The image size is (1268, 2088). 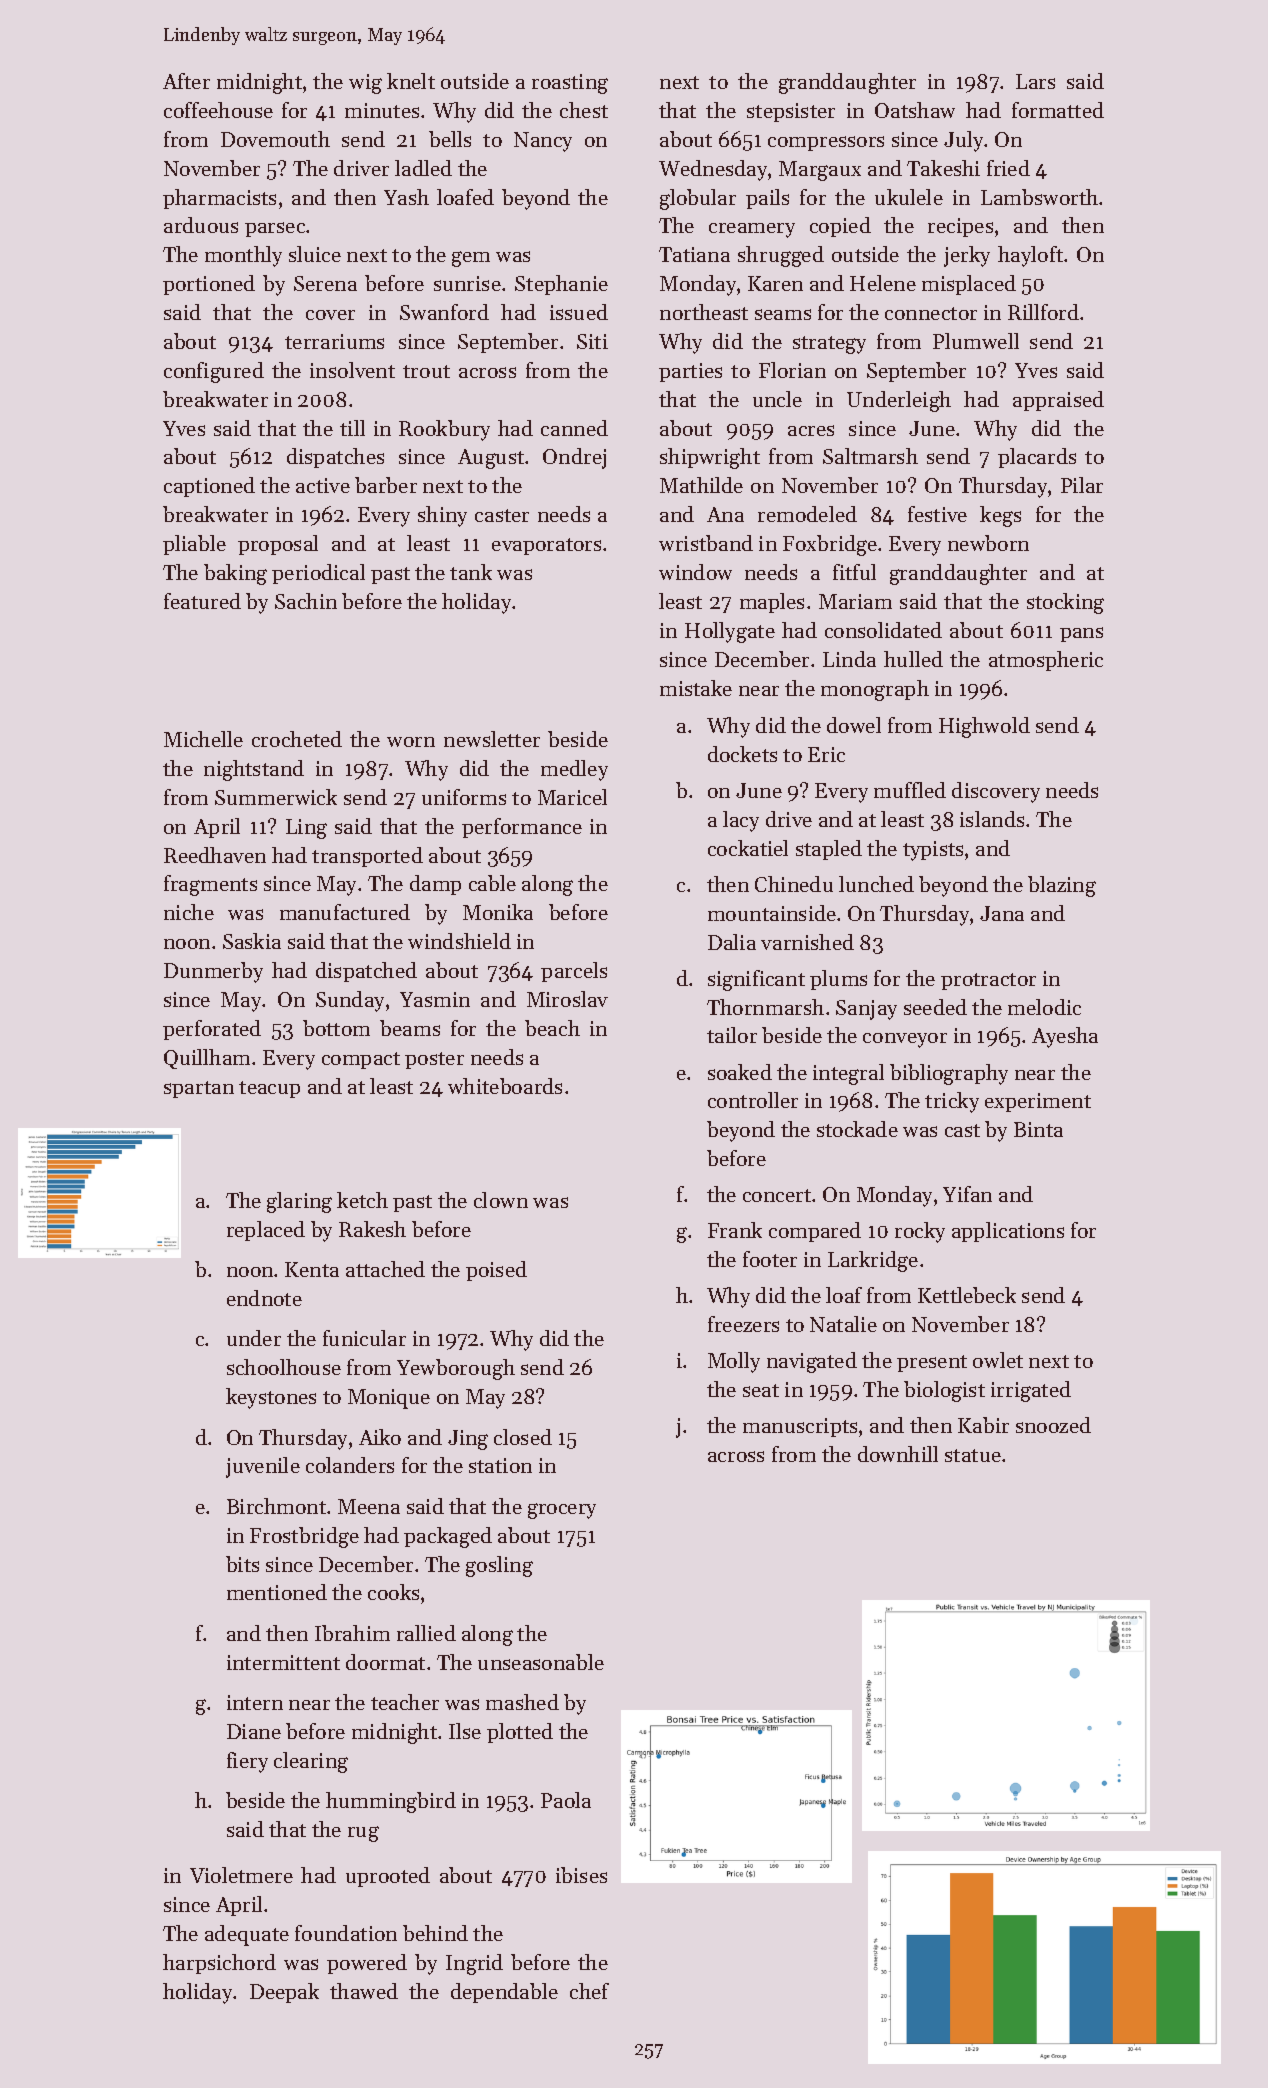 I want to click on islands, so click(x=992, y=819).
